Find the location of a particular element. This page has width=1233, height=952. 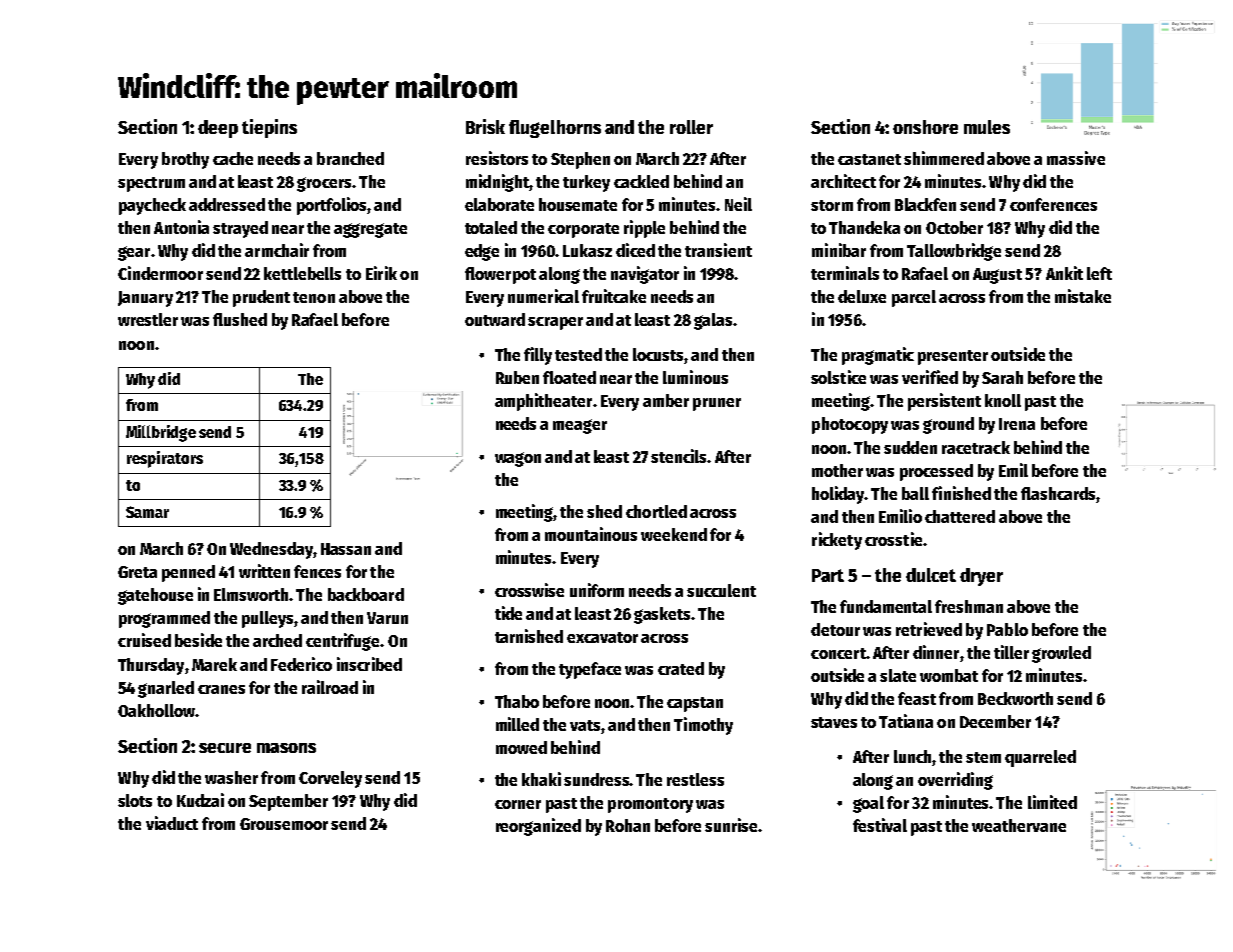

crosstie is located at coordinates (893, 539).
